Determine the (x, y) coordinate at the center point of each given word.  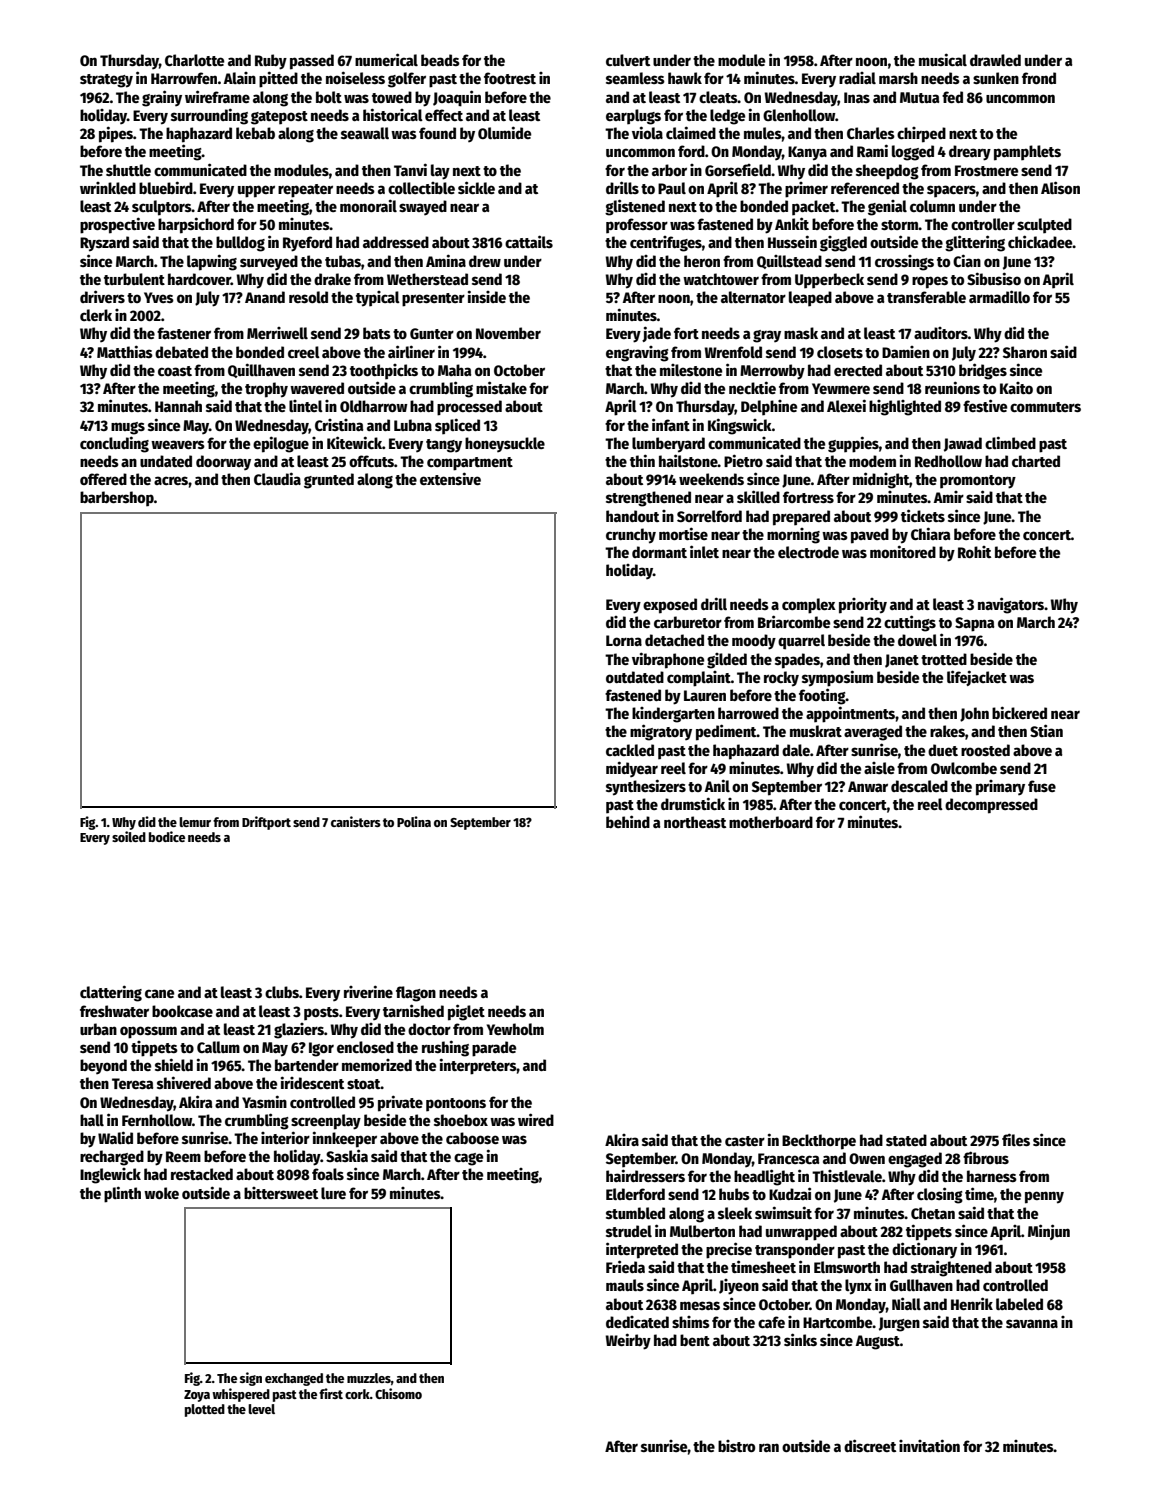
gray (767, 336)
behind (628, 821)
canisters (356, 821)
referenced (865, 188)
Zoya (197, 1396)
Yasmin (264, 1101)
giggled (843, 244)
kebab (255, 133)
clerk (96, 315)
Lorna (624, 640)
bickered (1019, 712)
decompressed (991, 806)
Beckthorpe (819, 1142)
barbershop (117, 499)
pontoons (456, 1105)
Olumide (504, 132)
